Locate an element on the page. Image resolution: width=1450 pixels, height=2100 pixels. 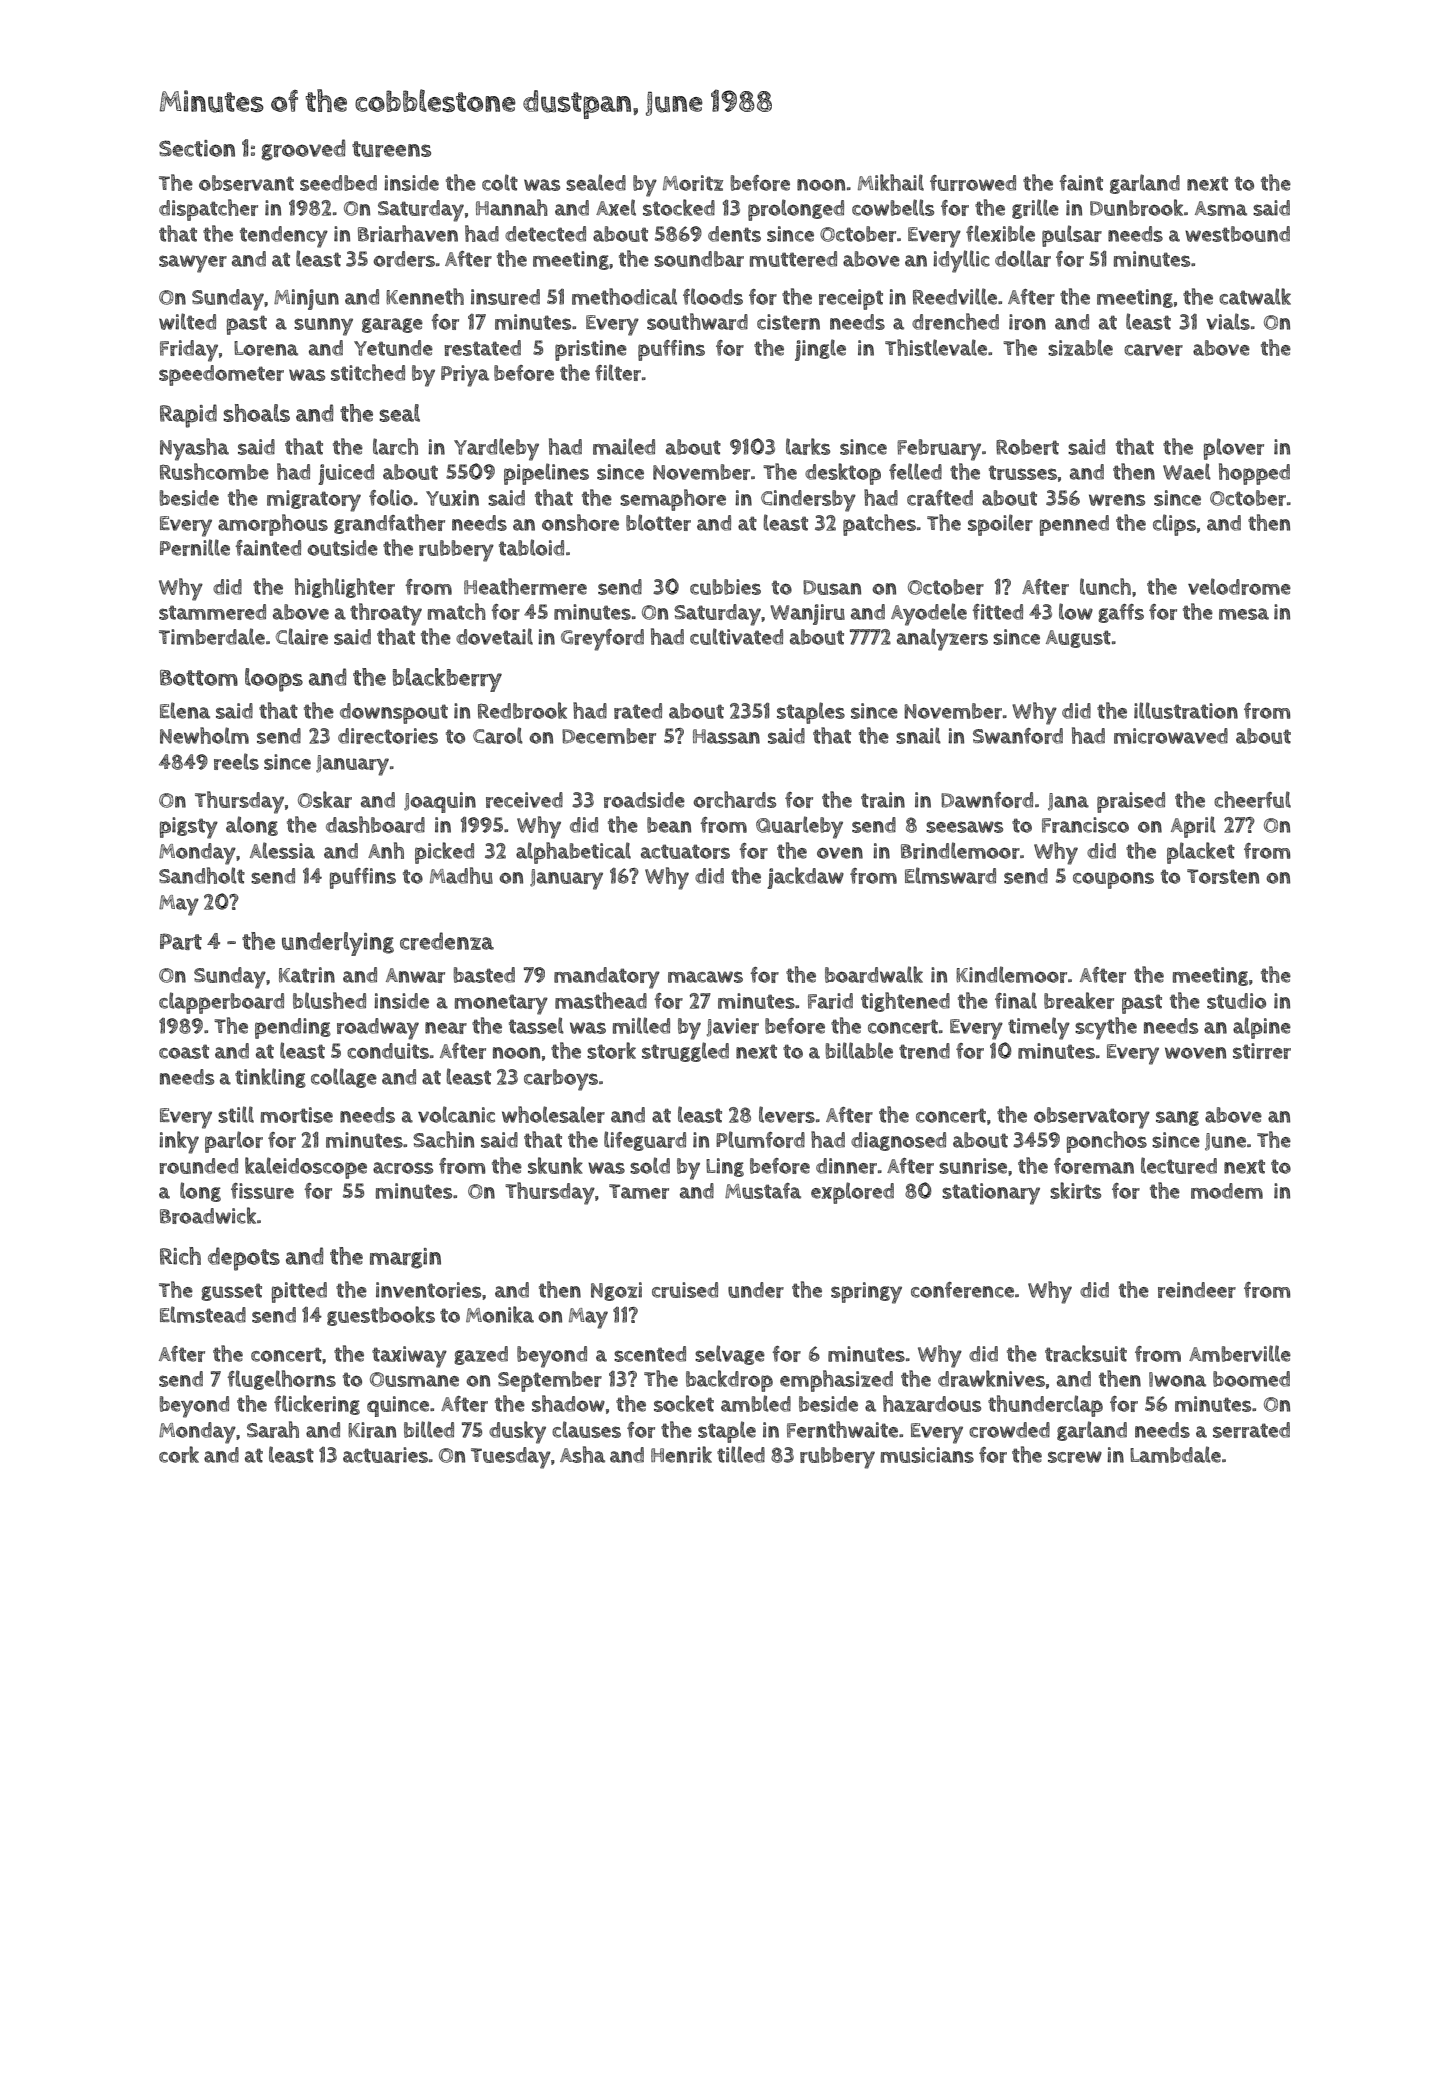
furrowed is located at coordinates (973, 183).
